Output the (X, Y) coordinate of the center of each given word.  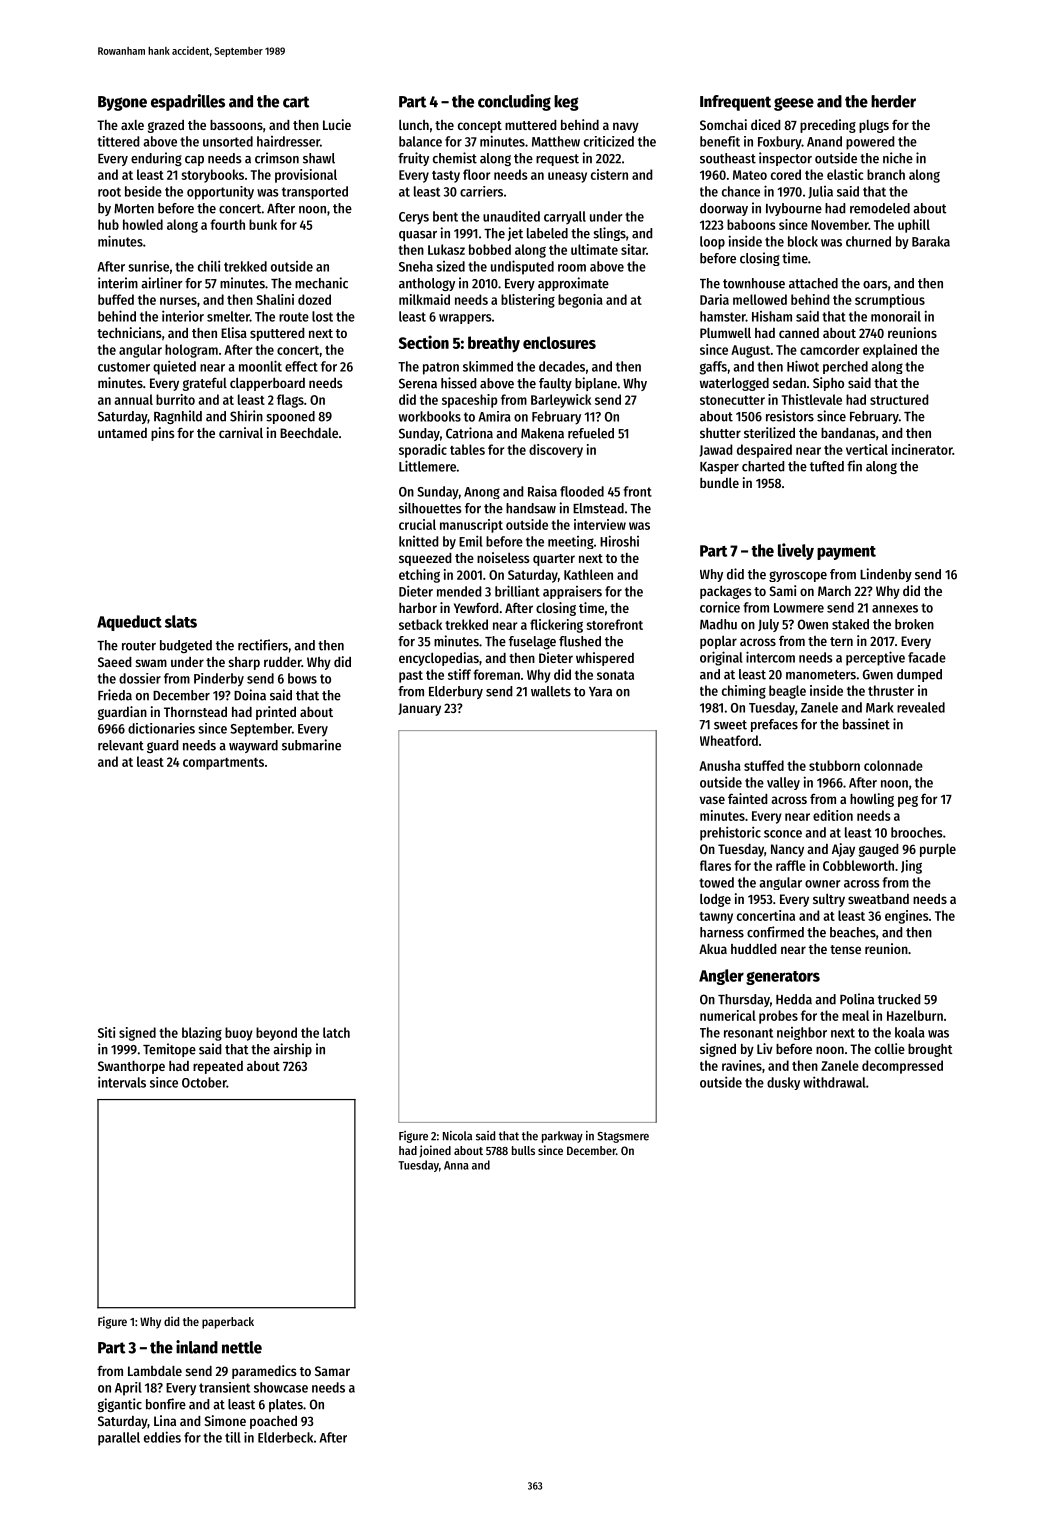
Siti (106, 1032)
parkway (562, 1137)
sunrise (148, 266)
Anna (456, 1165)
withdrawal (834, 1082)
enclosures (559, 342)
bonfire (166, 1404)
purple (938, 850)
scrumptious (890, 301)
